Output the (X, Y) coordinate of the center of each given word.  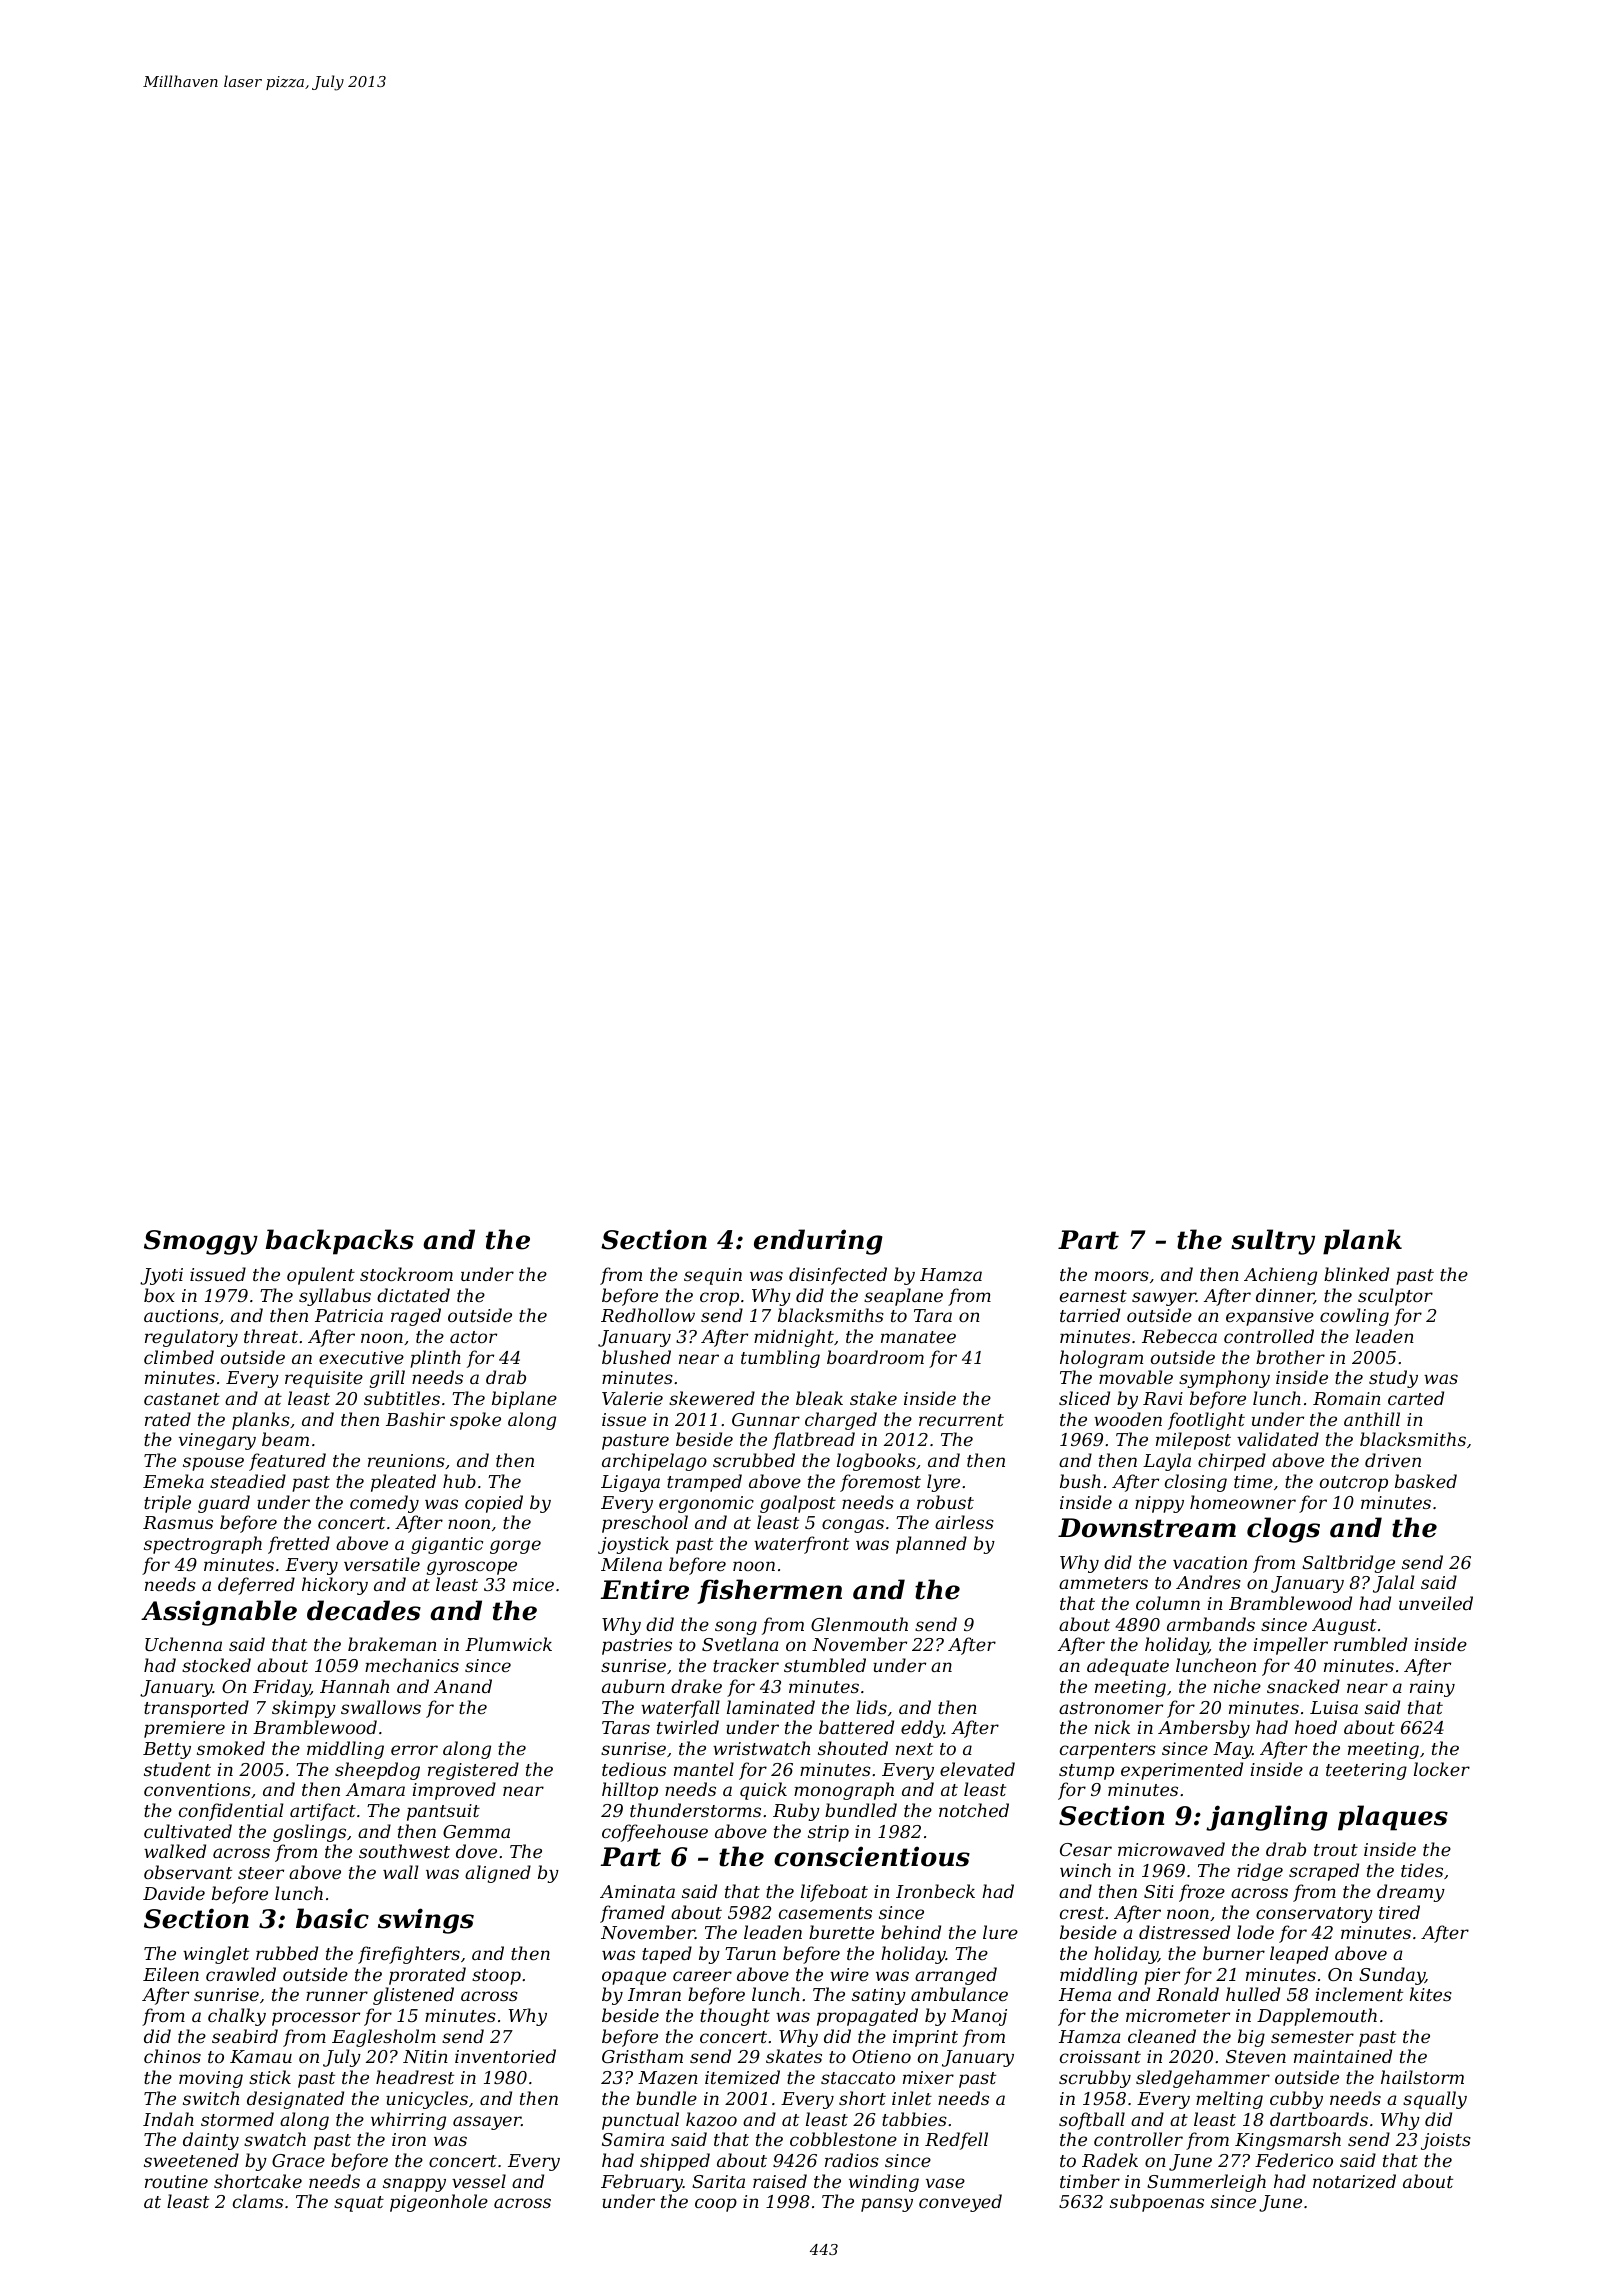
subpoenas (1157, 2203)
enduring (818, 1242)
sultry (1273, 1242)
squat (359, 2204)
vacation (1210, 1562)
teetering (1366, 1771)
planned (931, 1545)
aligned (498, 1874)
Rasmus (178, 1522)
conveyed (960, 2203)
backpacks (339, 1242)
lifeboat (834, 1893)
